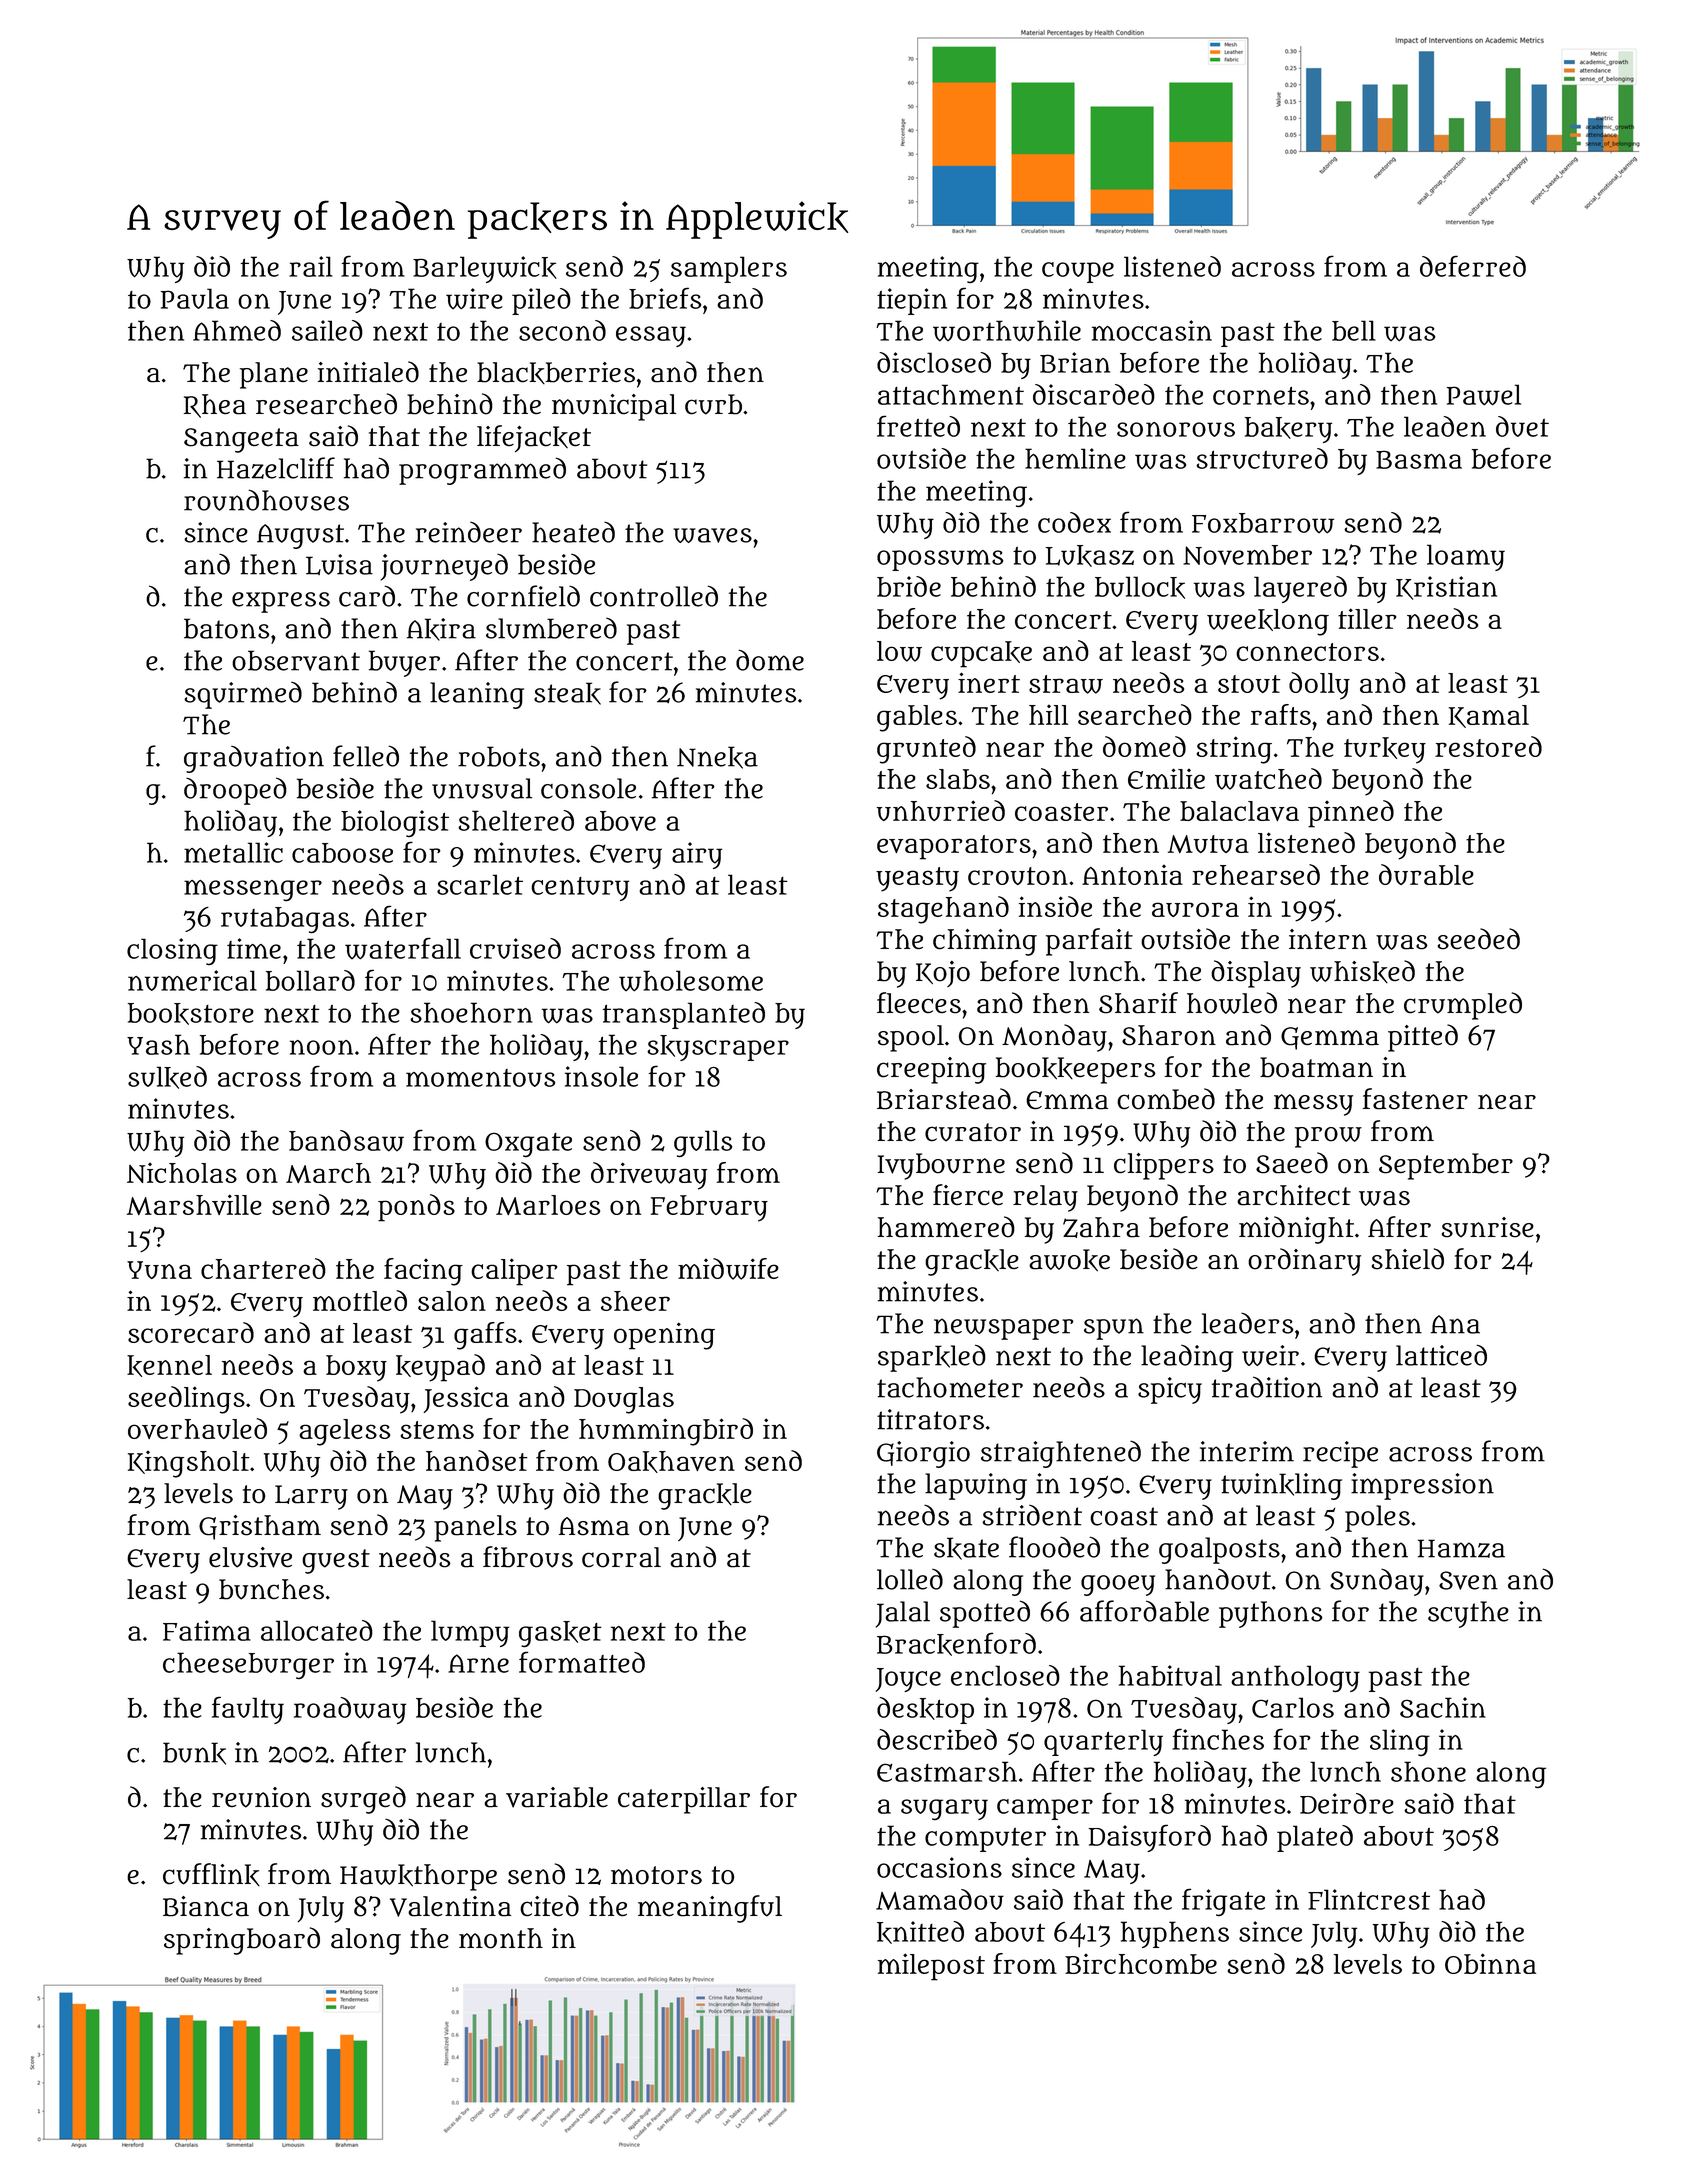 Image resolution: width=1683 pixels, height=2178 pixels. I want to click on milepost, so click(931, 1967).
